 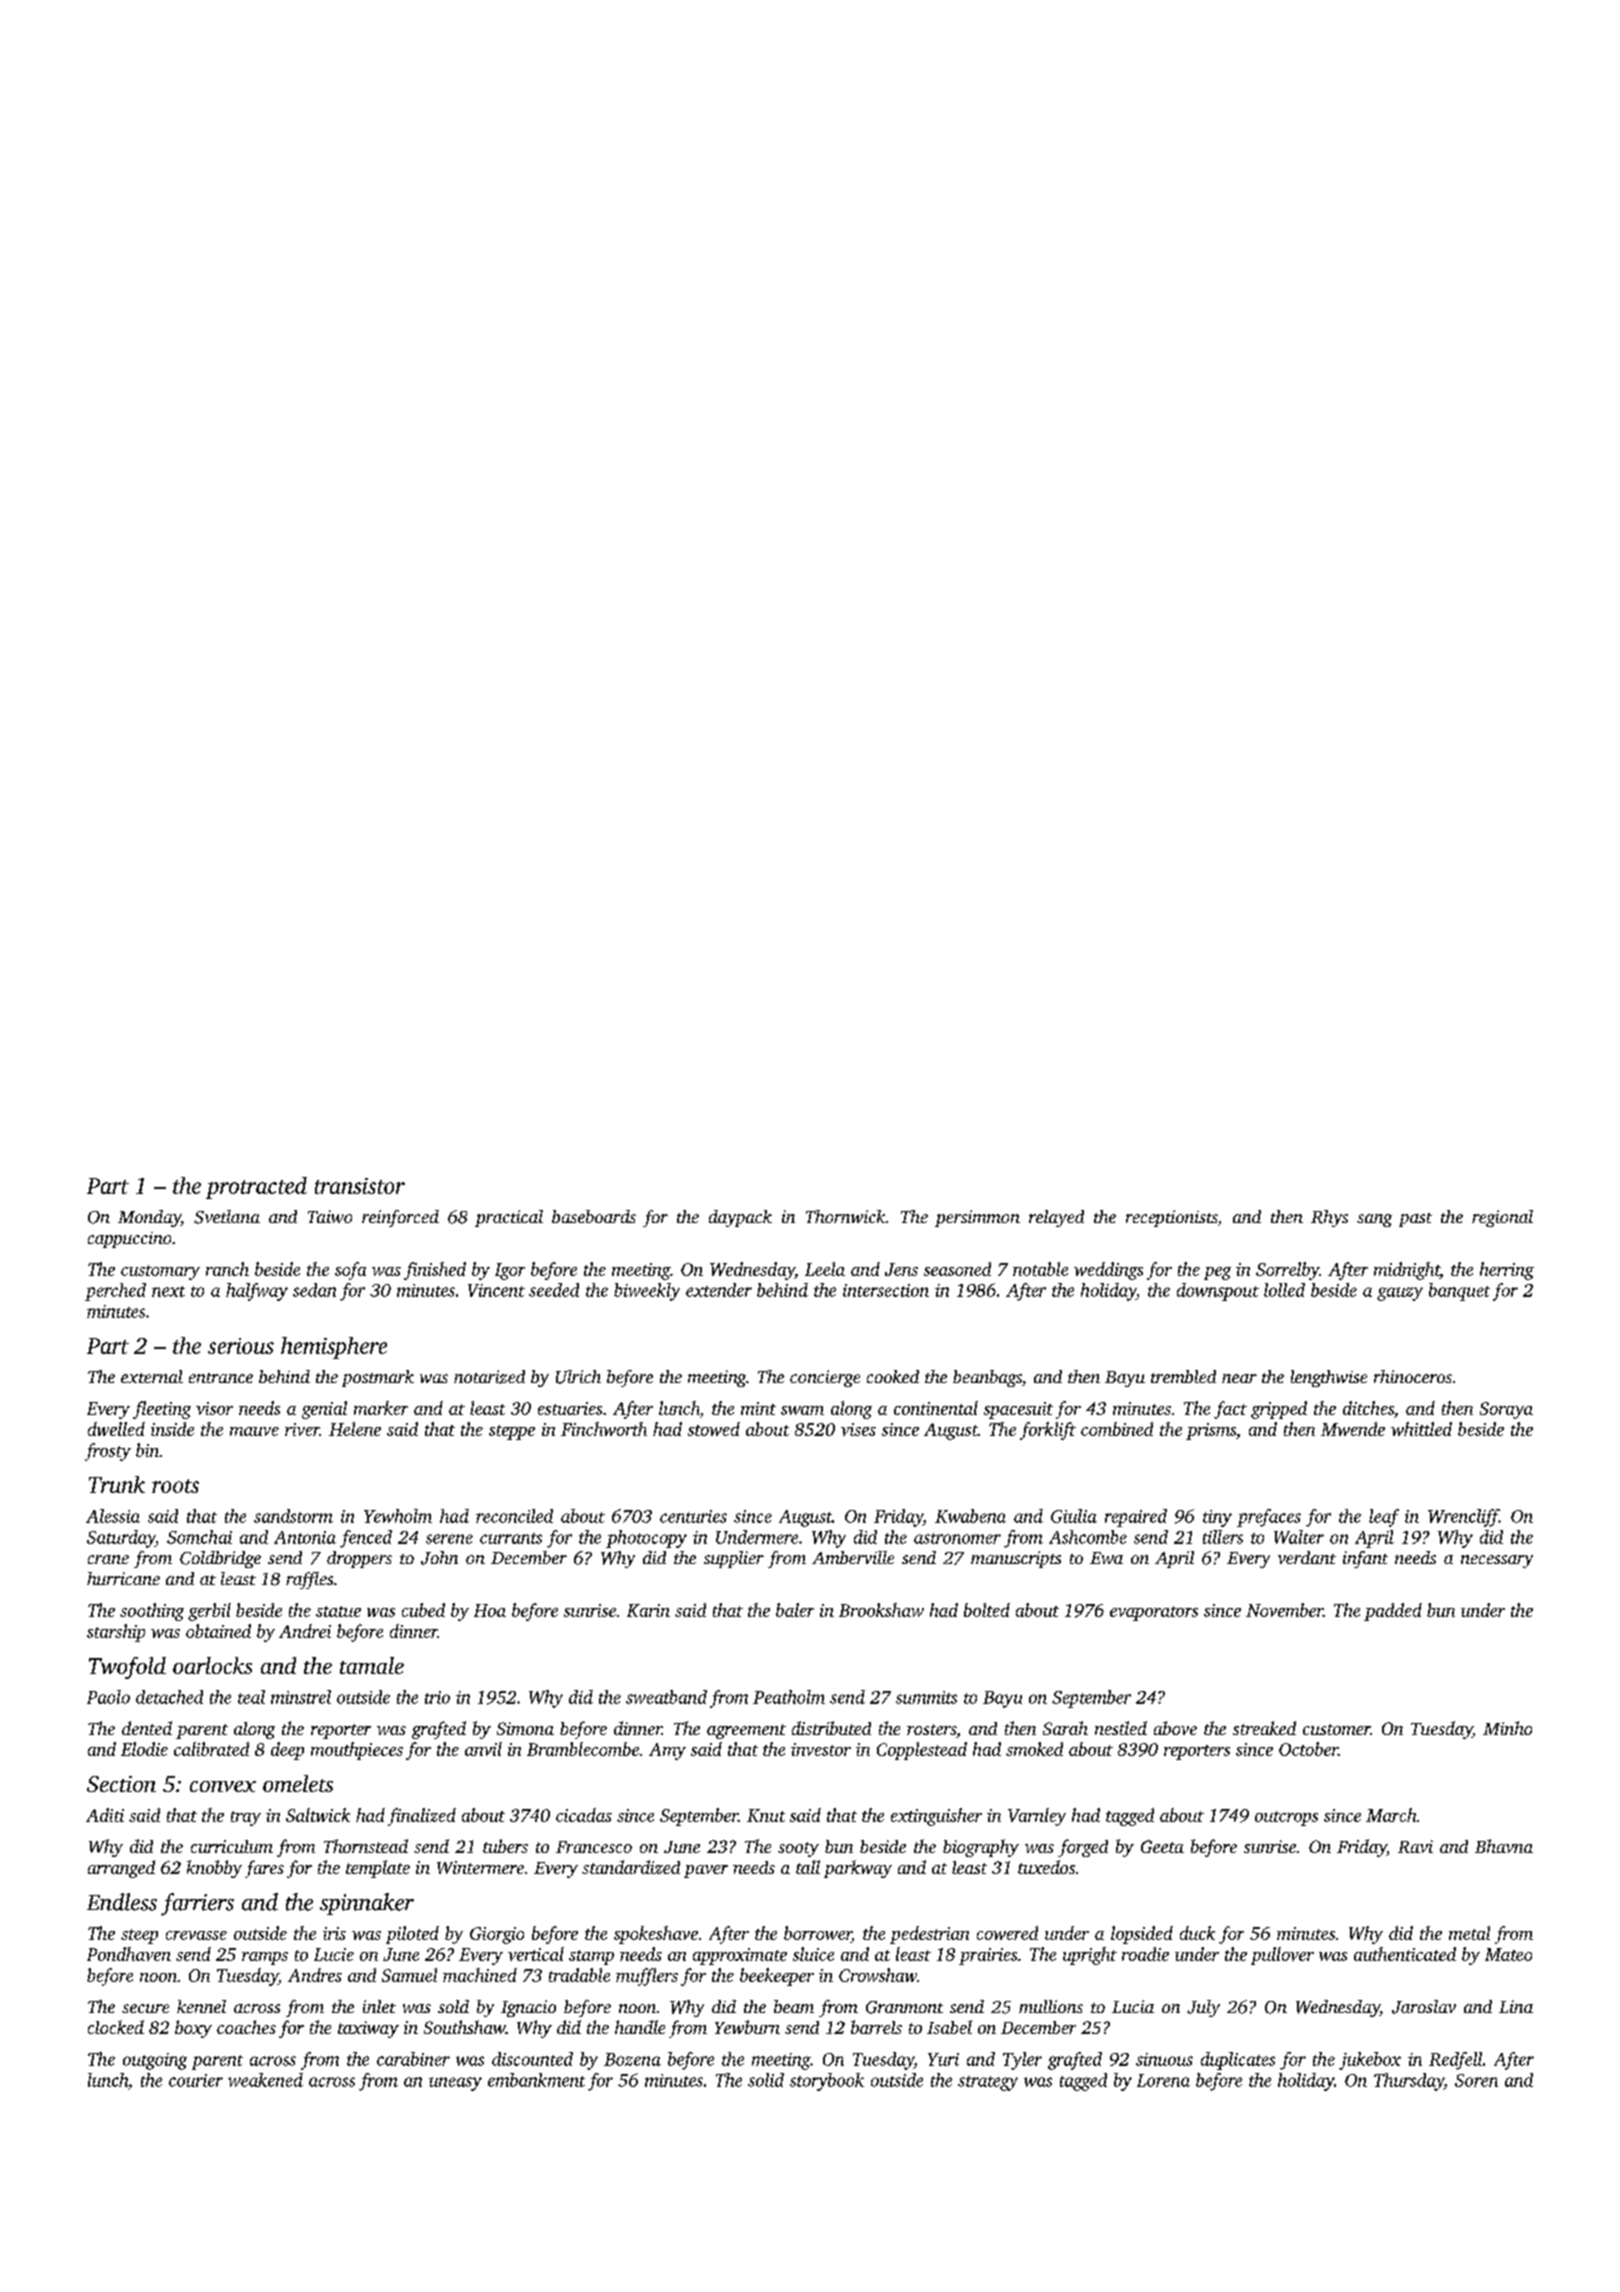 I want to click on raffles, so click(x=309, y=1580).
